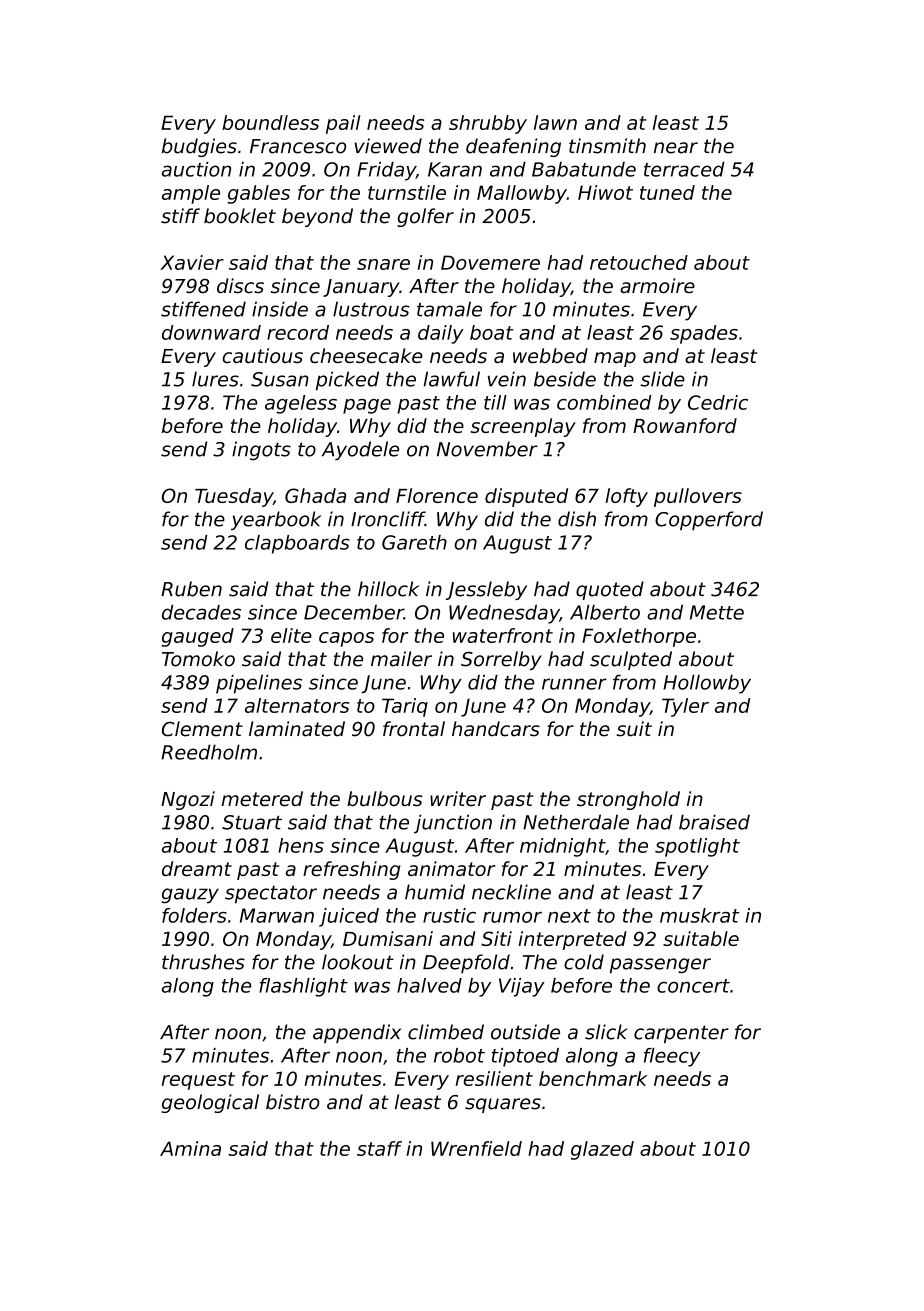 This screenshot has height=1311, width=924. Describe the element at coordinates (202, 729) in the screenshot. I see `Clement` at that location.
